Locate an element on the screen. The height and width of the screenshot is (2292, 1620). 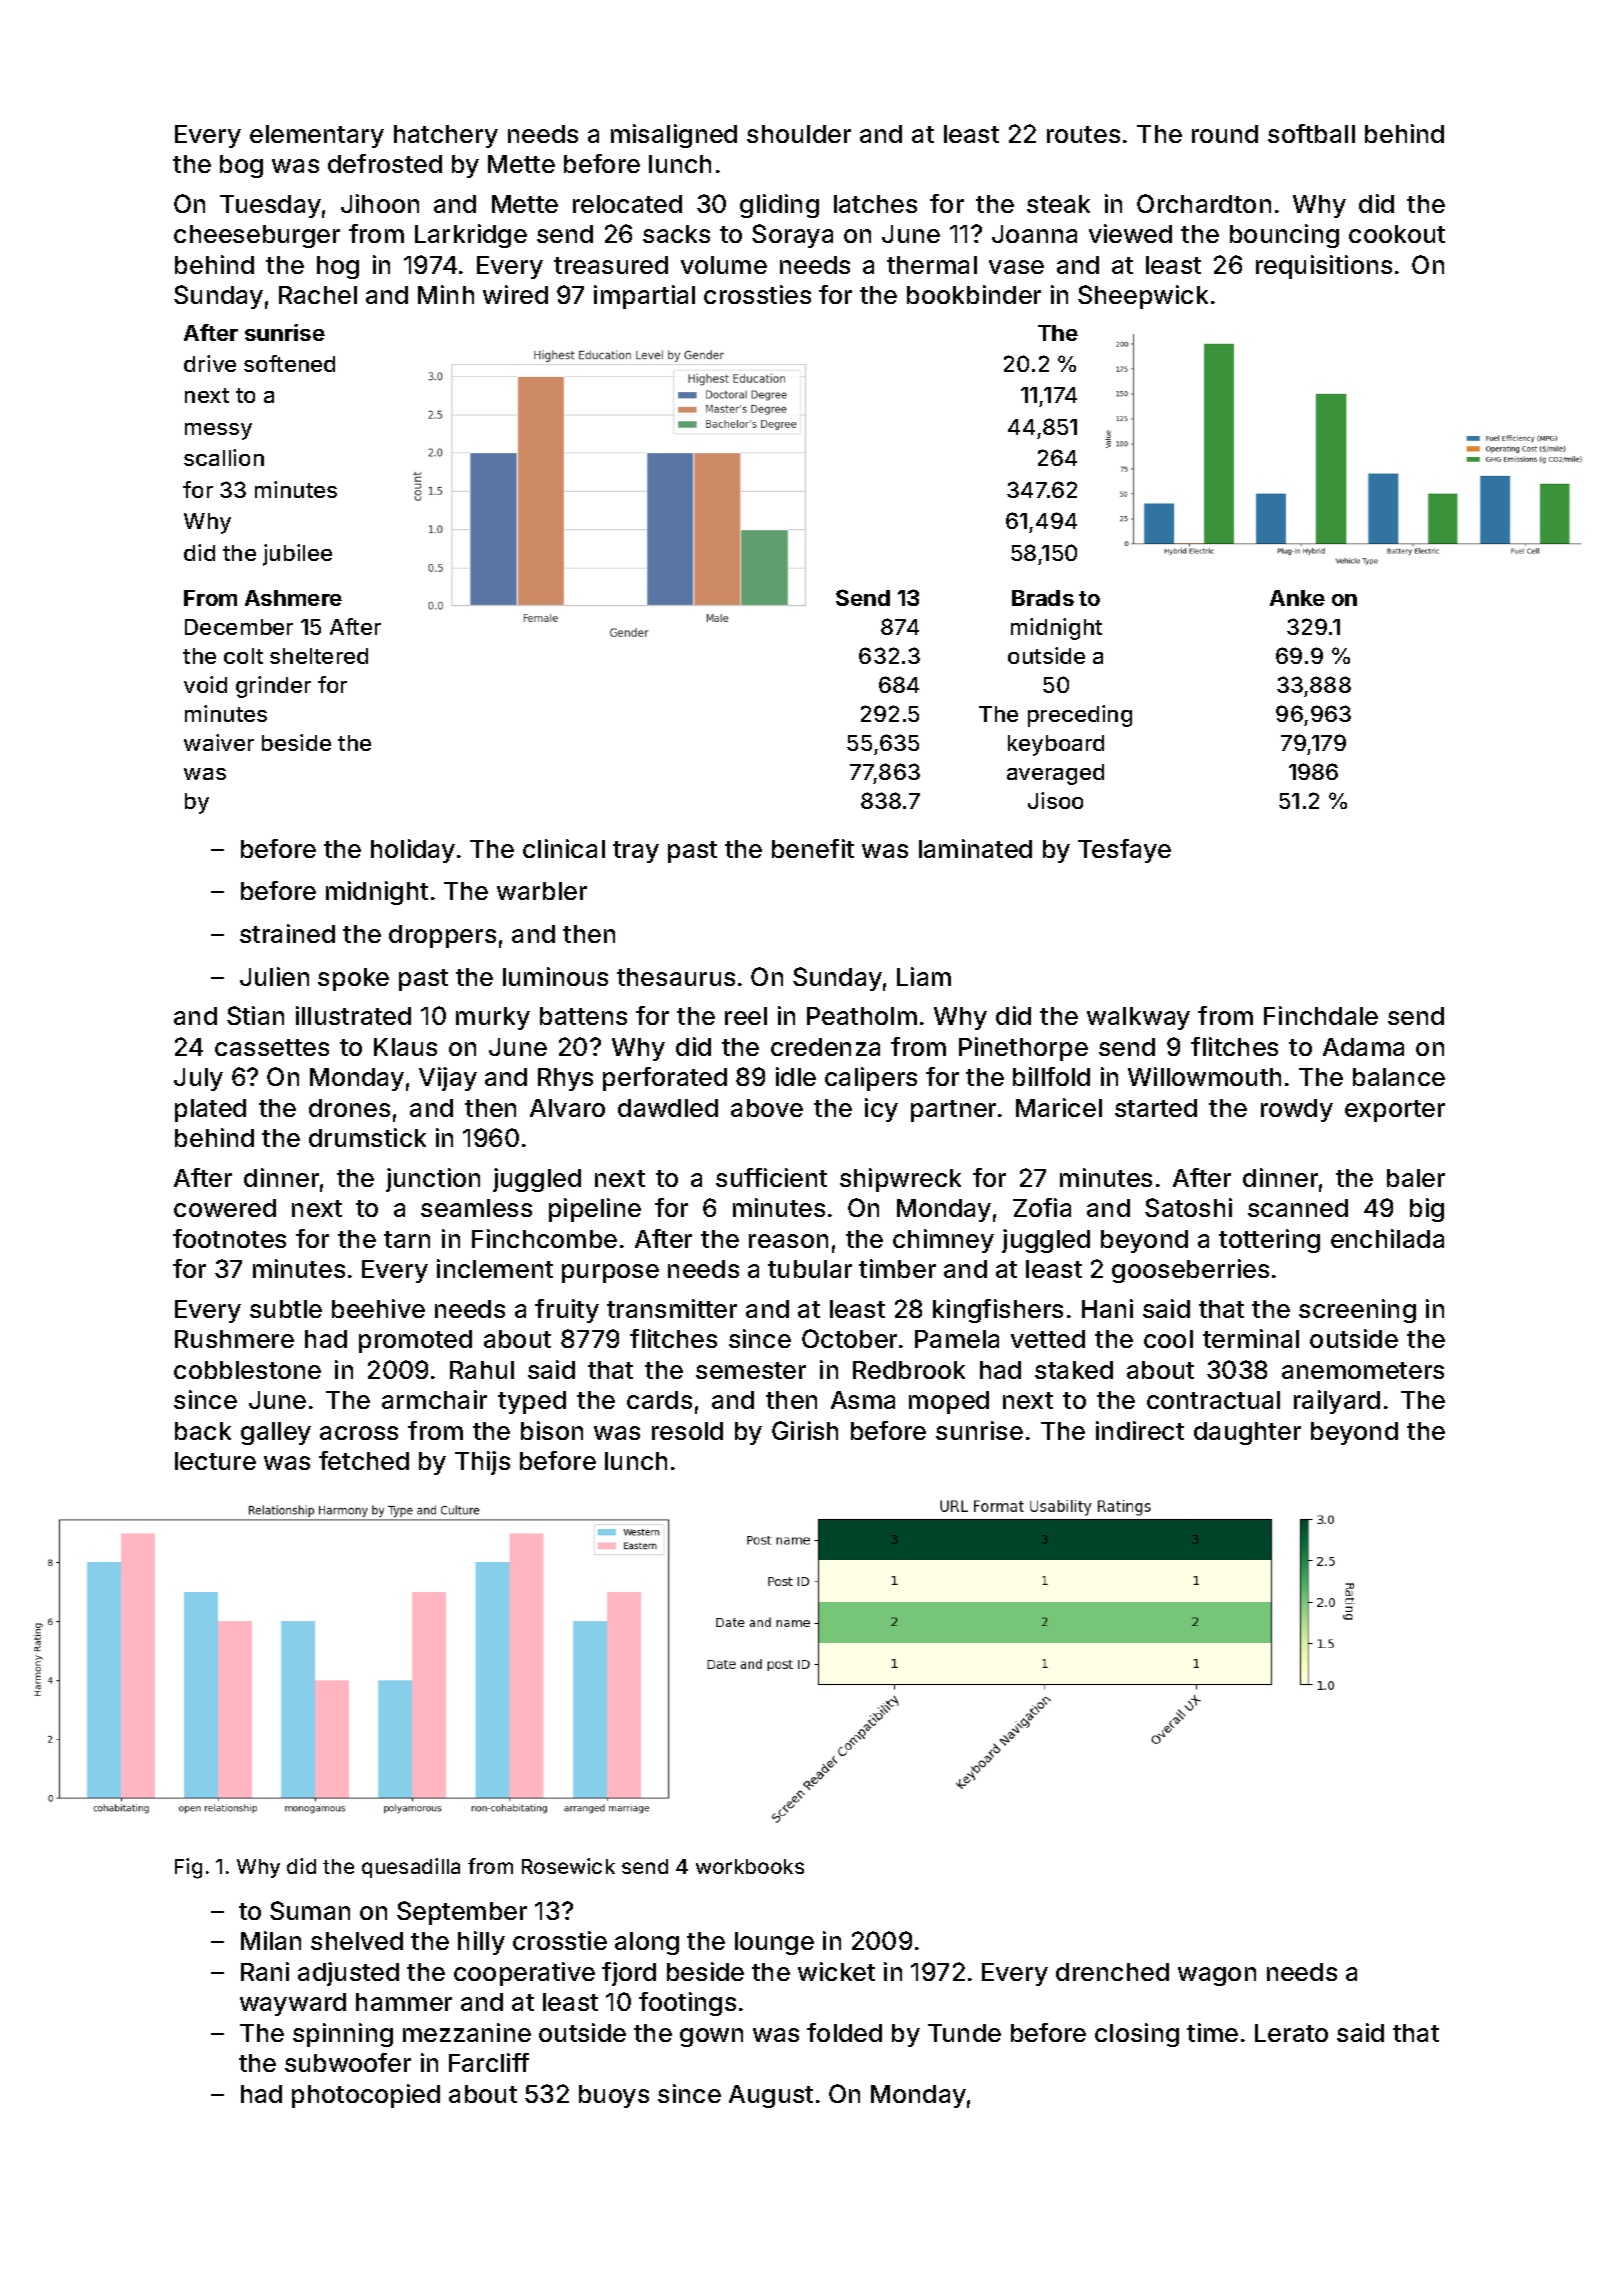
wired is located at coordinates (515, 294).
